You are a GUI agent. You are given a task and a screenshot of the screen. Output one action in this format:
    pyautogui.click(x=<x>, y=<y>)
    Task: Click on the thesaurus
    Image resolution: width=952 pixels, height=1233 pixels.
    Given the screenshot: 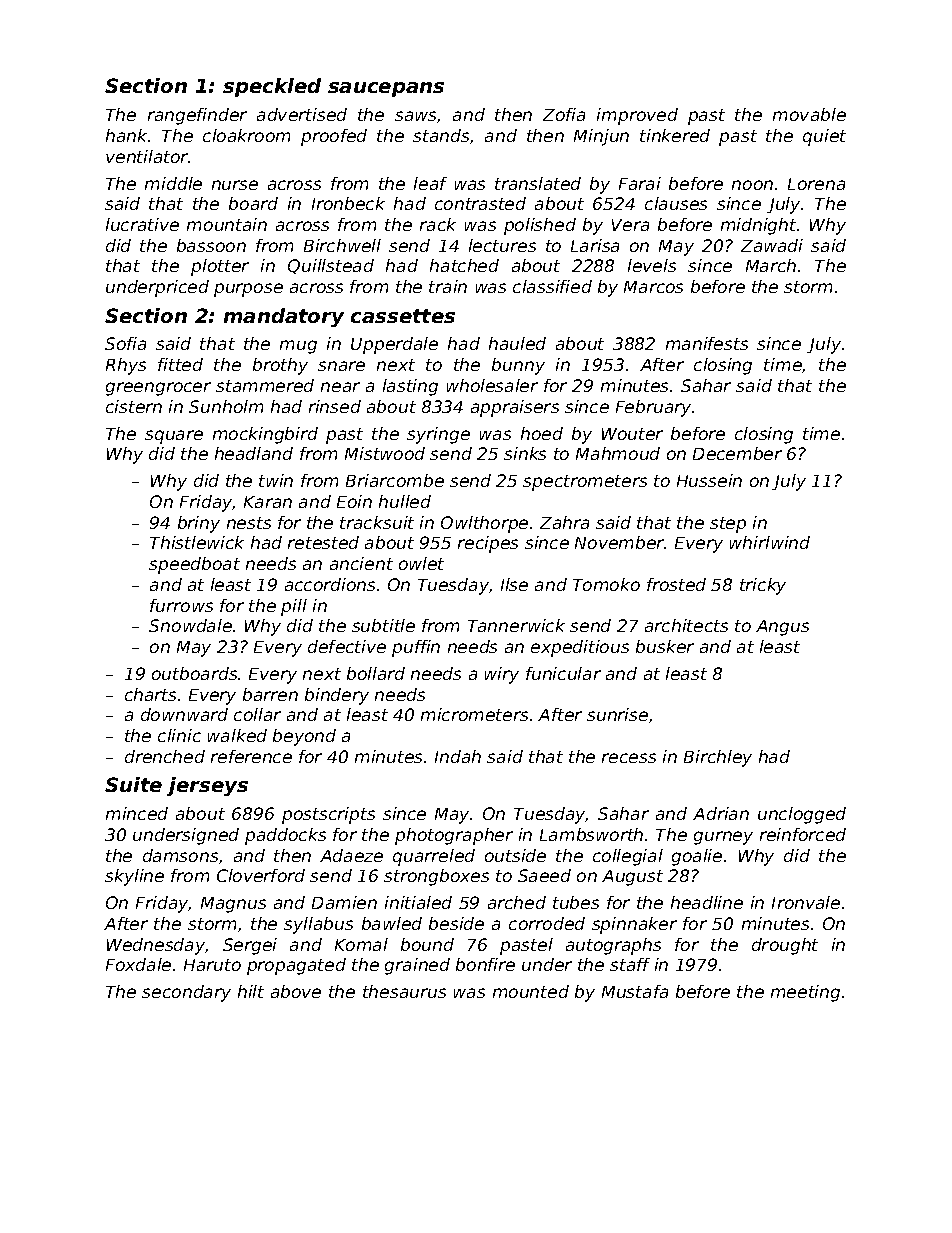 What is the action you would take?
    pyautogui.click(x=404, y=991)
